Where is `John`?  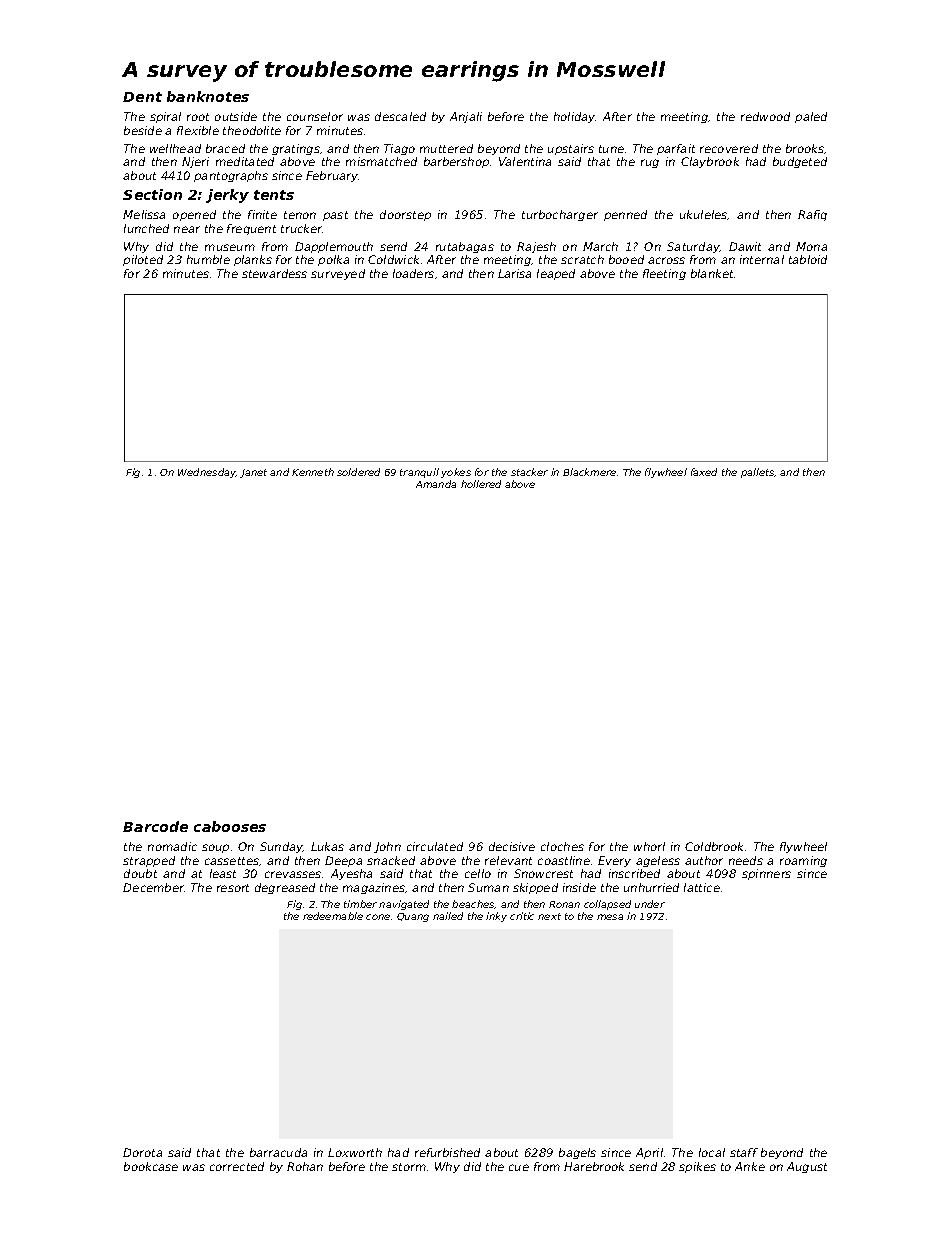
John is located at coordinates (387, 847).
